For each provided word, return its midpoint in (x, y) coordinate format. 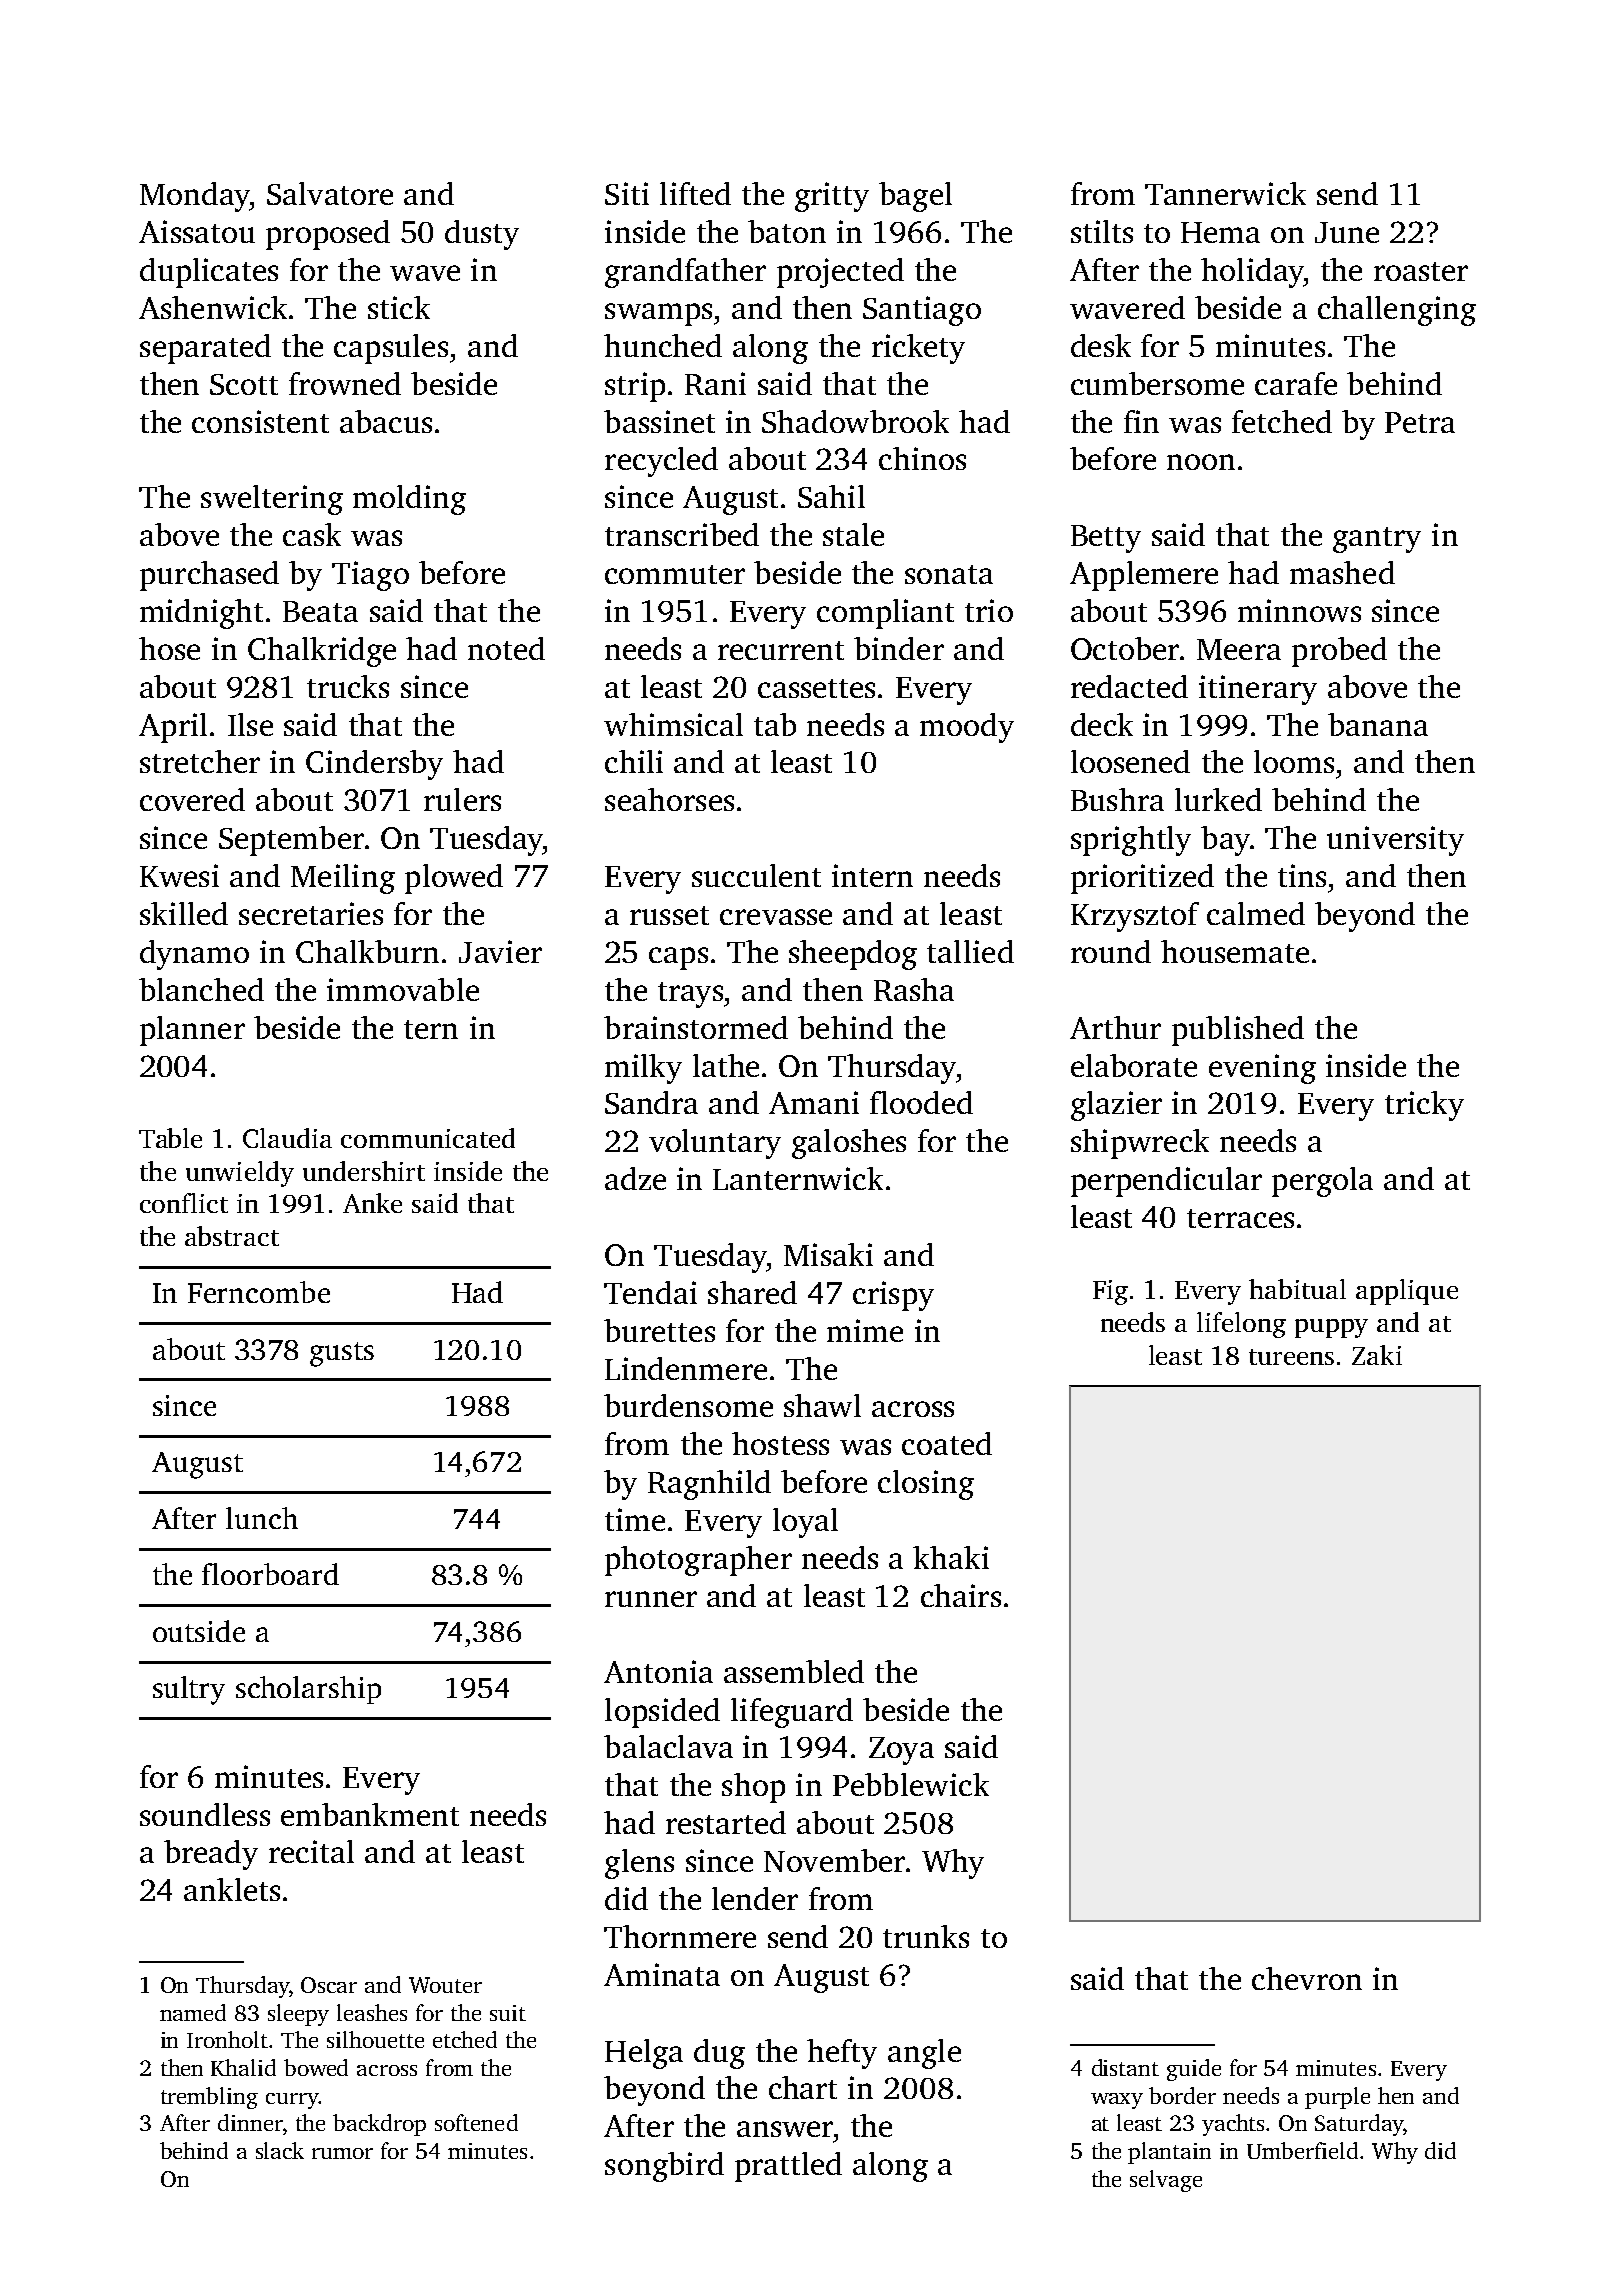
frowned (345, 383)
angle (924, 2054)
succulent (756, 875)
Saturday (1359, 2125)
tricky (1424, 1106)
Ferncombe (259, 1292)
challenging (1397, 311)
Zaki (1377, 1355)
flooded (921, 1102)
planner (192, 1031)
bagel (915, 197)
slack (280, 2150)
